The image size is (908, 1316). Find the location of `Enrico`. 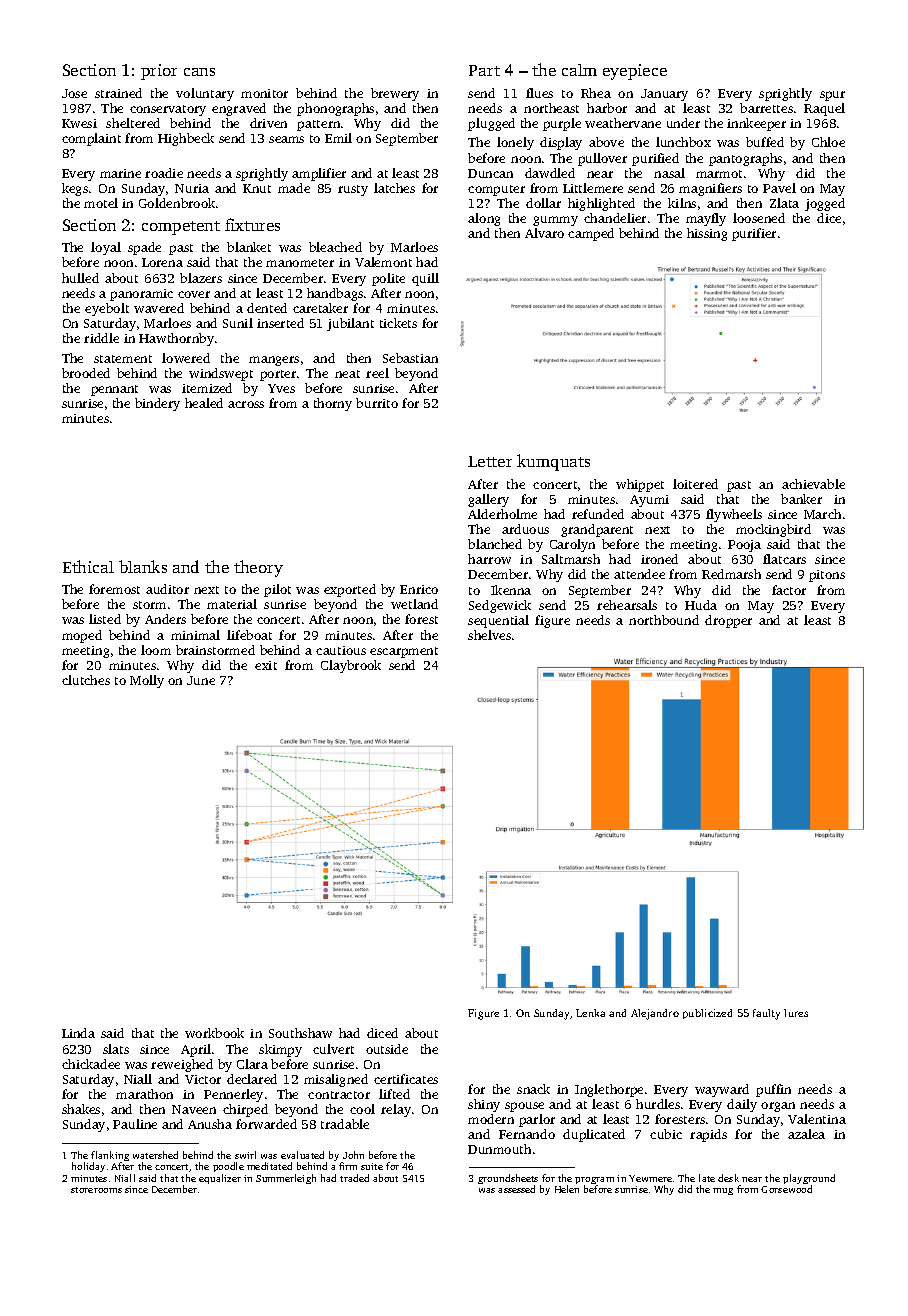

Enrico is located at coordinates (419, 589).
